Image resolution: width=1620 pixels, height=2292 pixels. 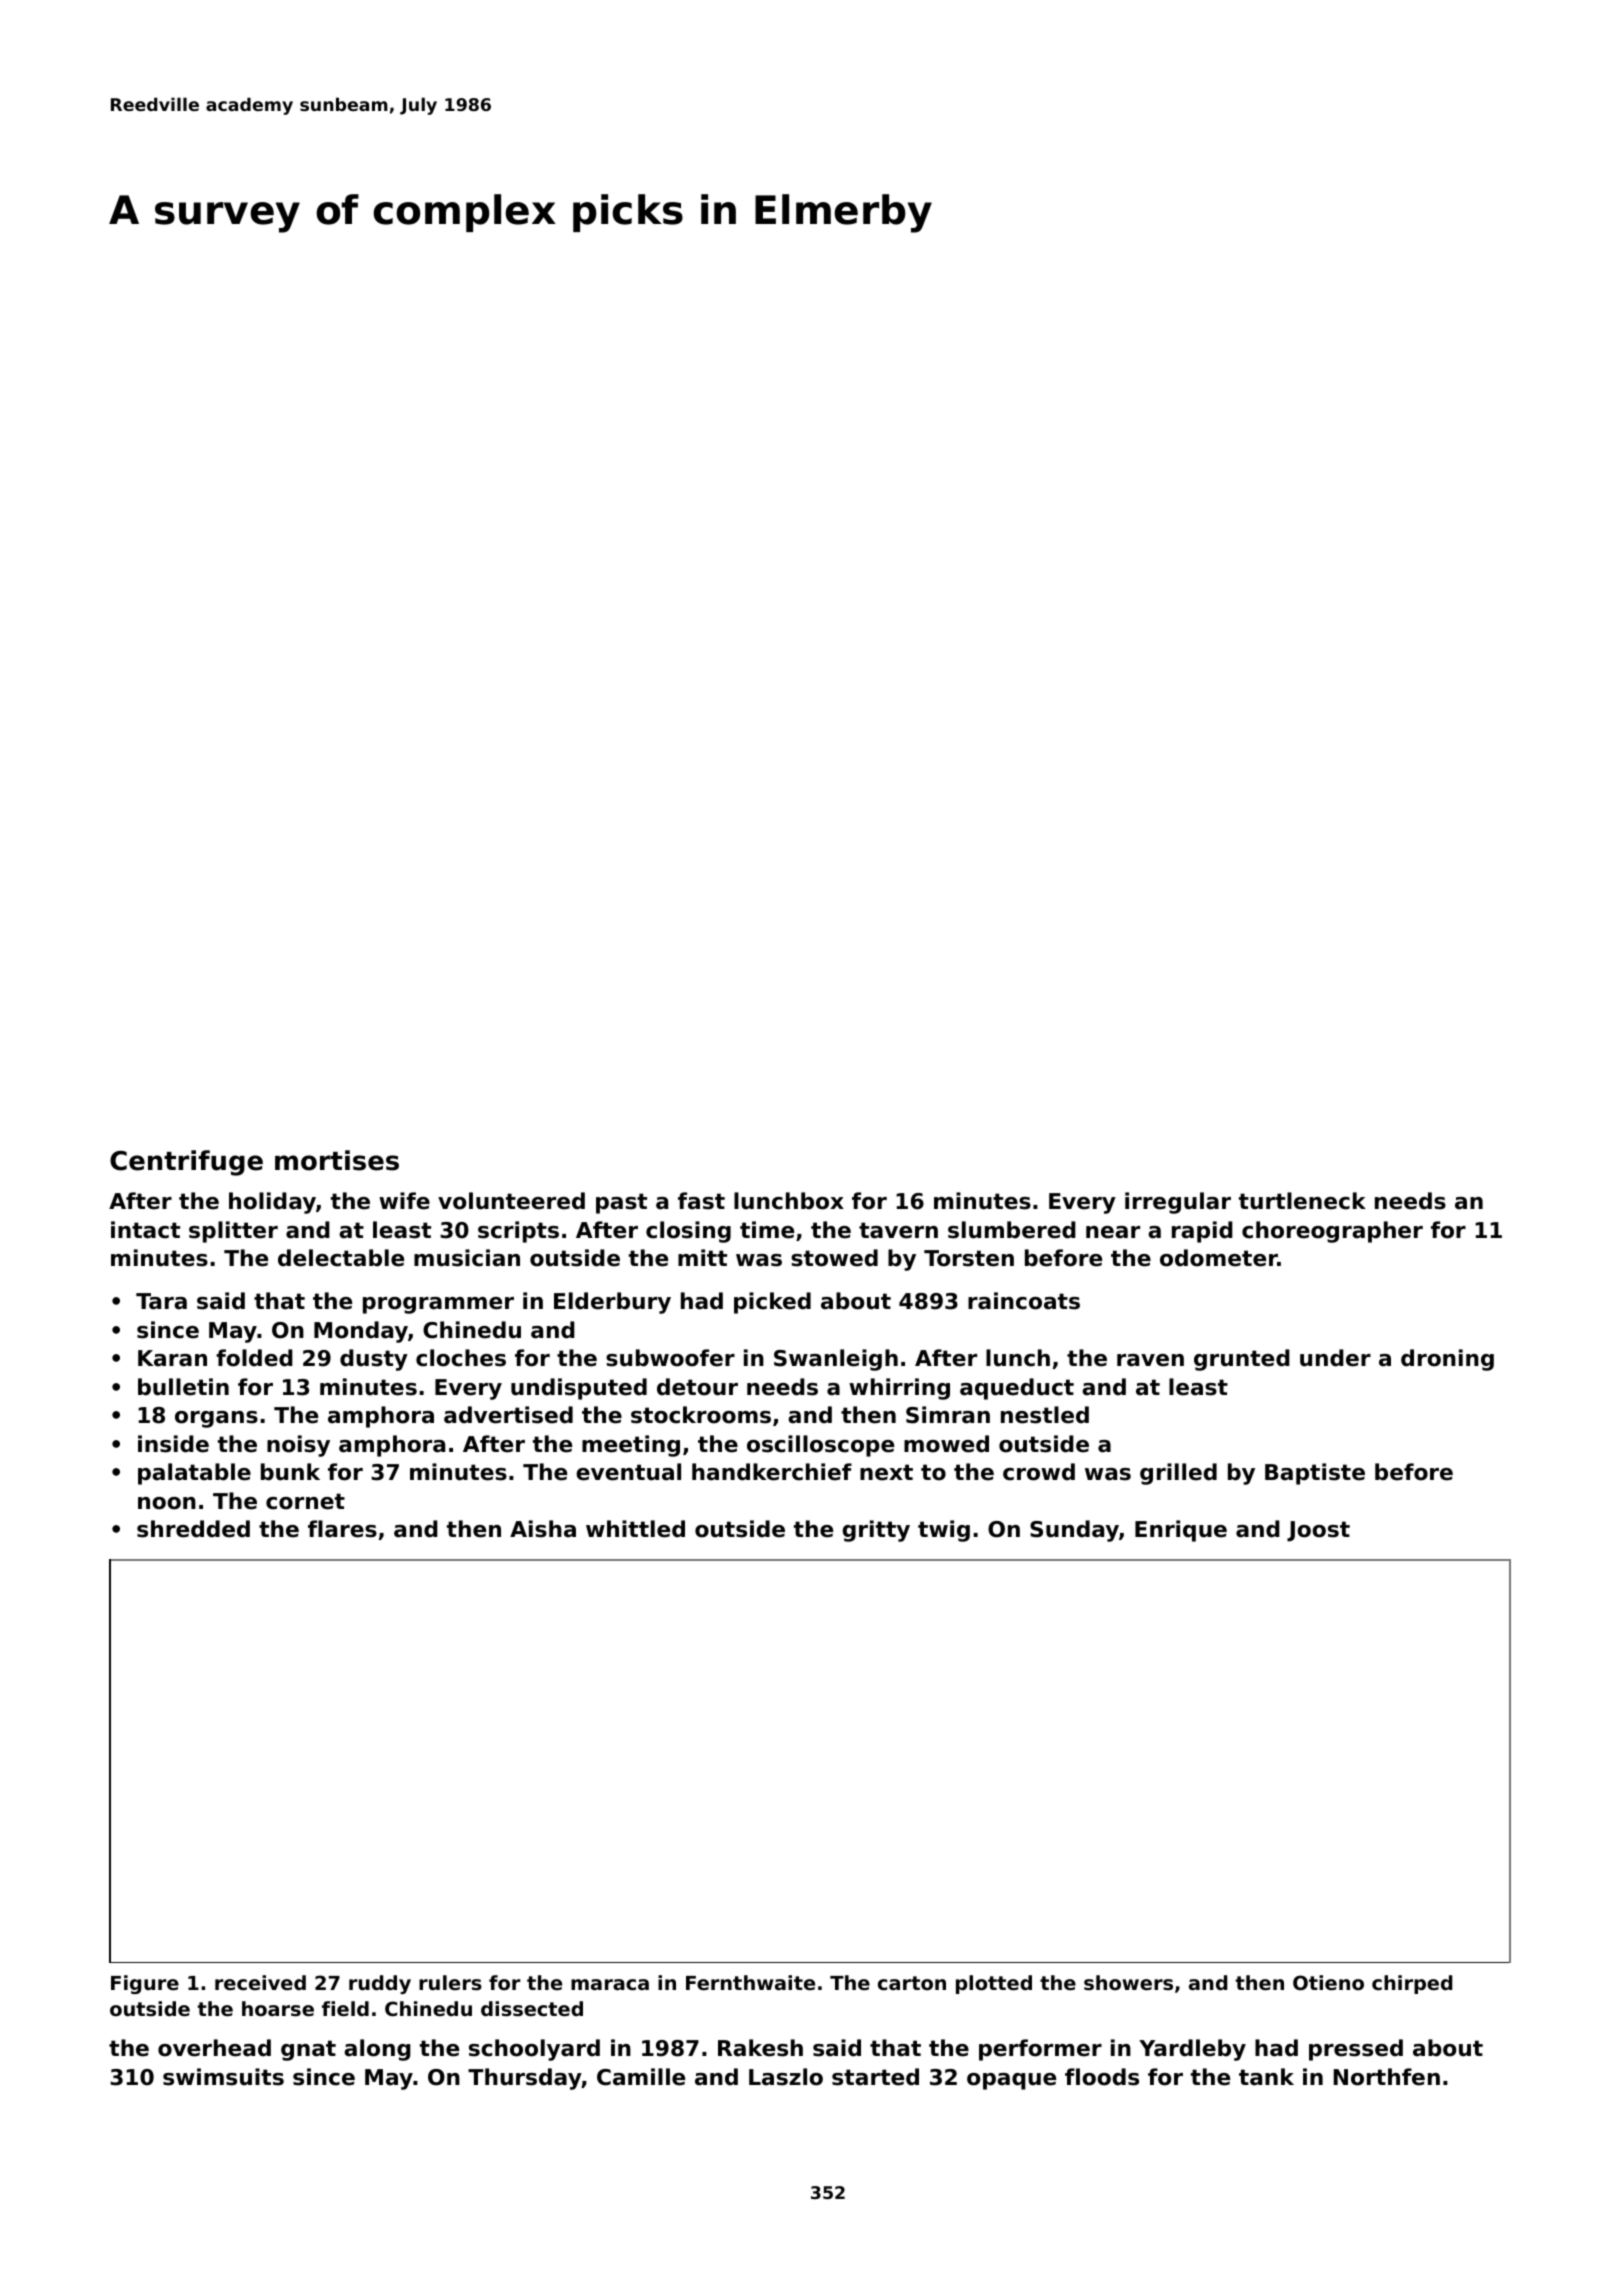 I want to click on flares, so click(x=342, y=1529).
